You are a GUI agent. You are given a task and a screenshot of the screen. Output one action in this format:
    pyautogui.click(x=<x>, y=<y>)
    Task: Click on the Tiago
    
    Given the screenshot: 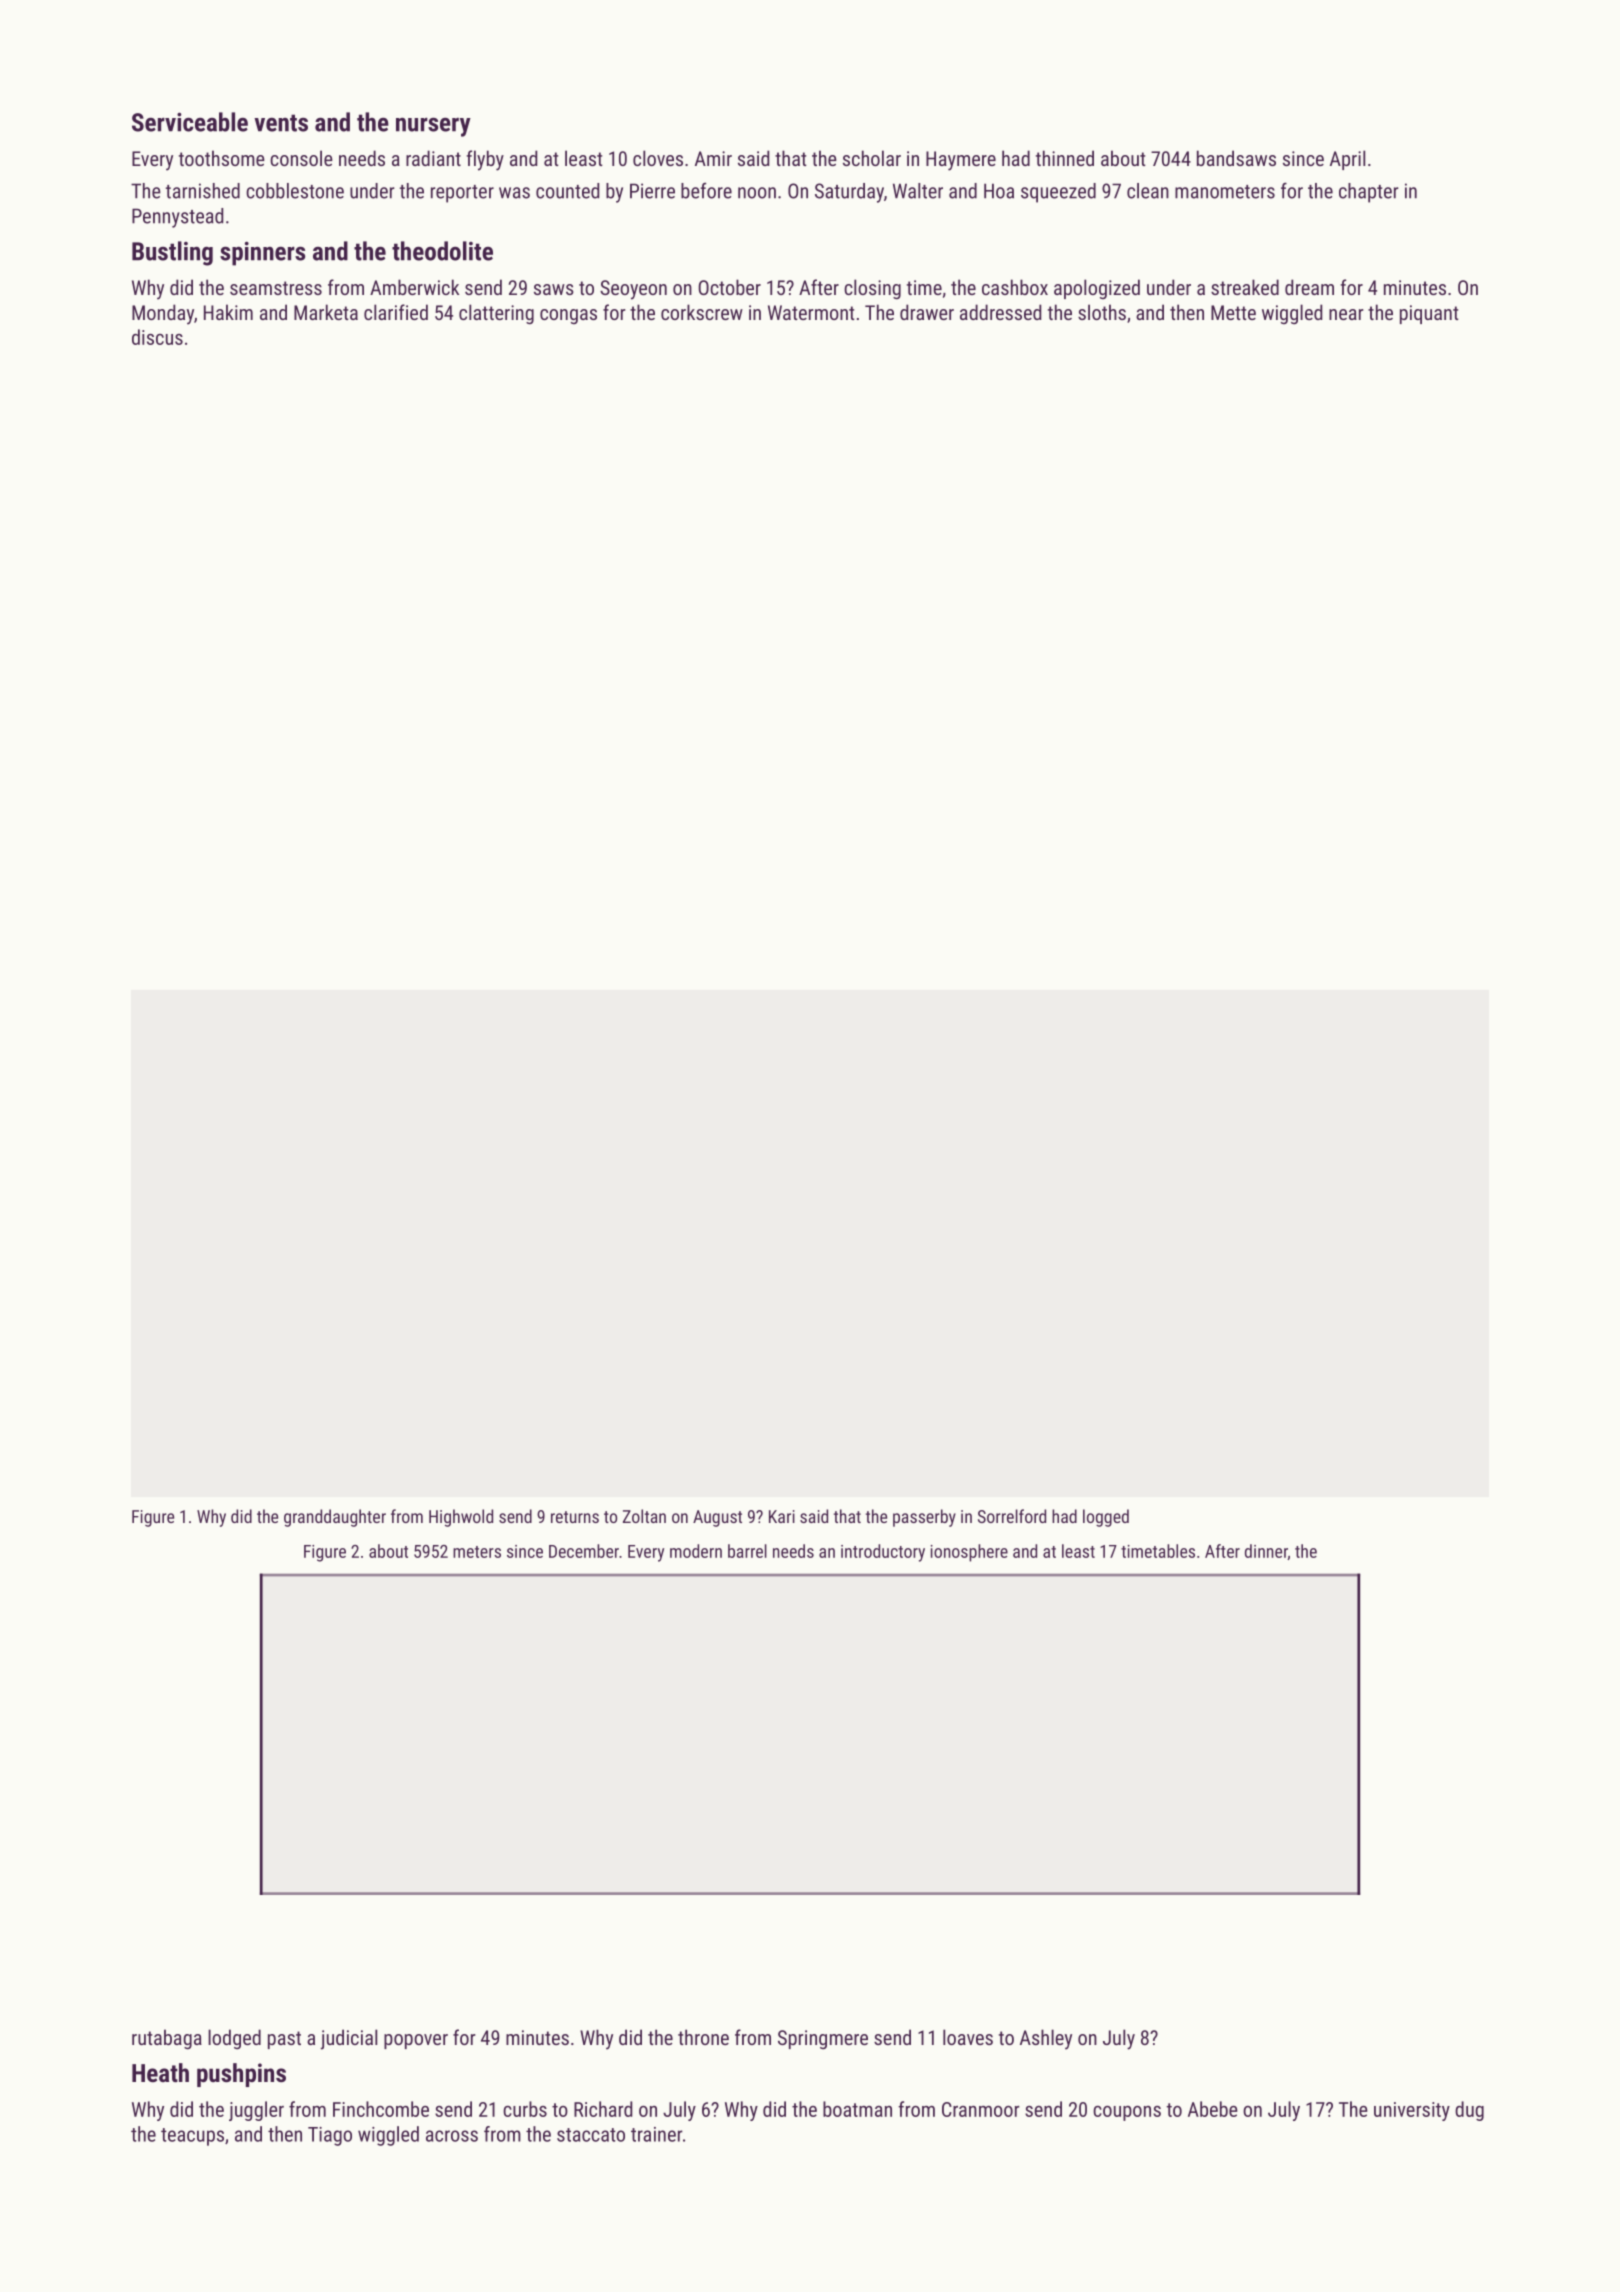 What is the action you would take?
    pyautogui.click(x=330, y=2136)
